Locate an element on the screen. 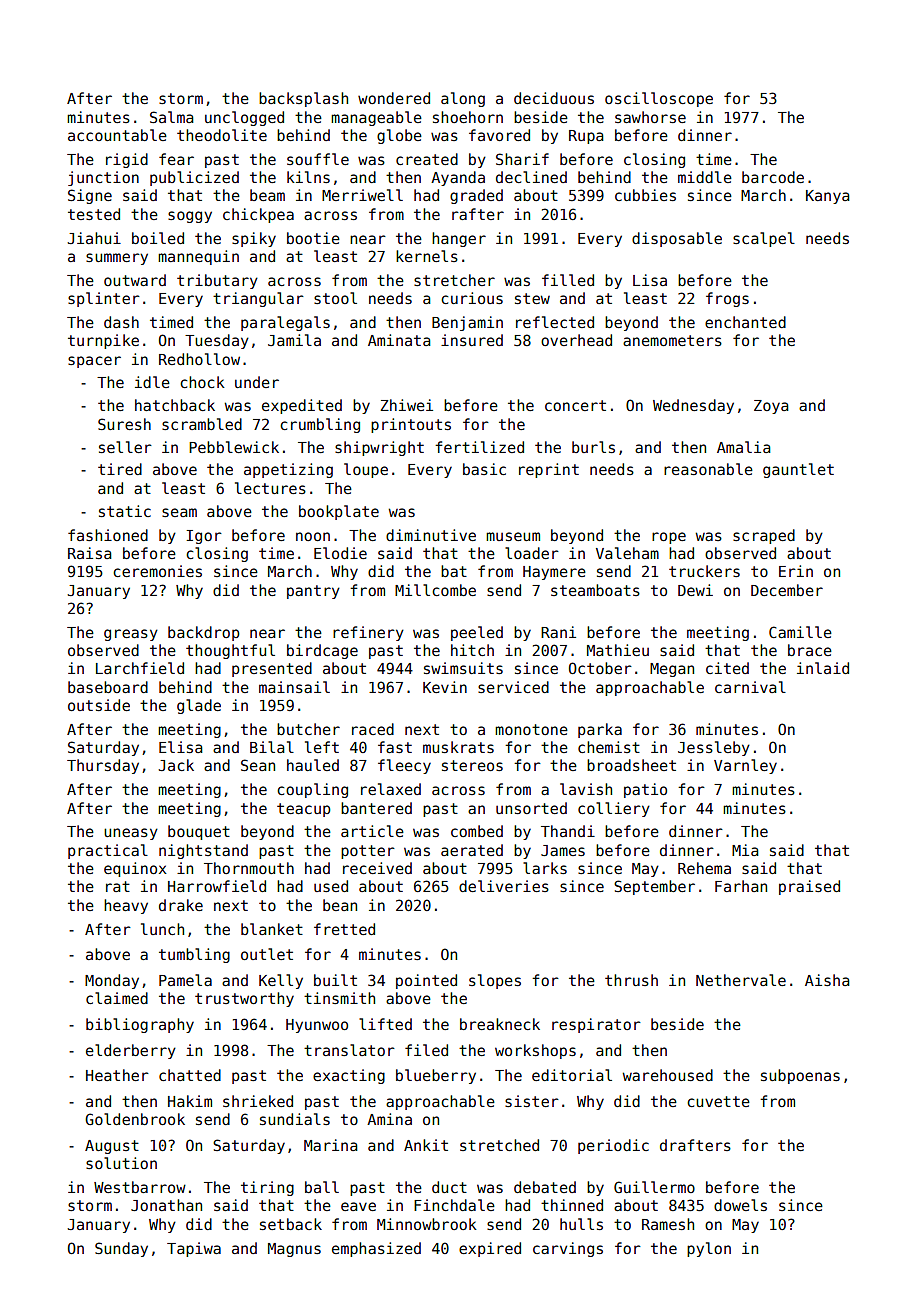 The image size is (924, 1308). Thornmouth is located at coordinates (249, 868).
